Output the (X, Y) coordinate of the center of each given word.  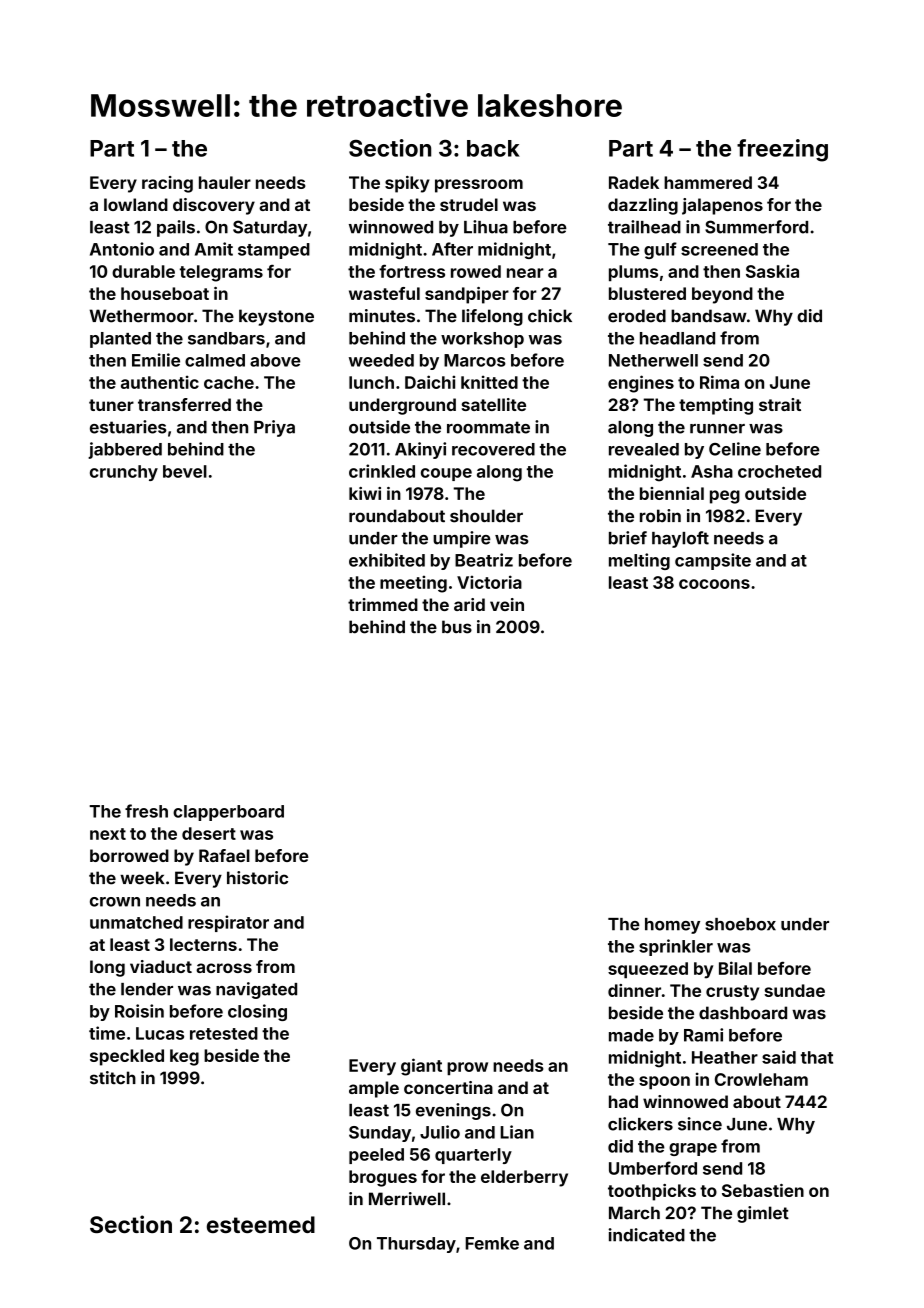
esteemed (261, 1224)
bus (457, 627)
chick (550, 316)
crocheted (779, 471)
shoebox (740, 924)
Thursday (416, 1245)
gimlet (763, 1214)
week (142, 878)
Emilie (156, 360)
